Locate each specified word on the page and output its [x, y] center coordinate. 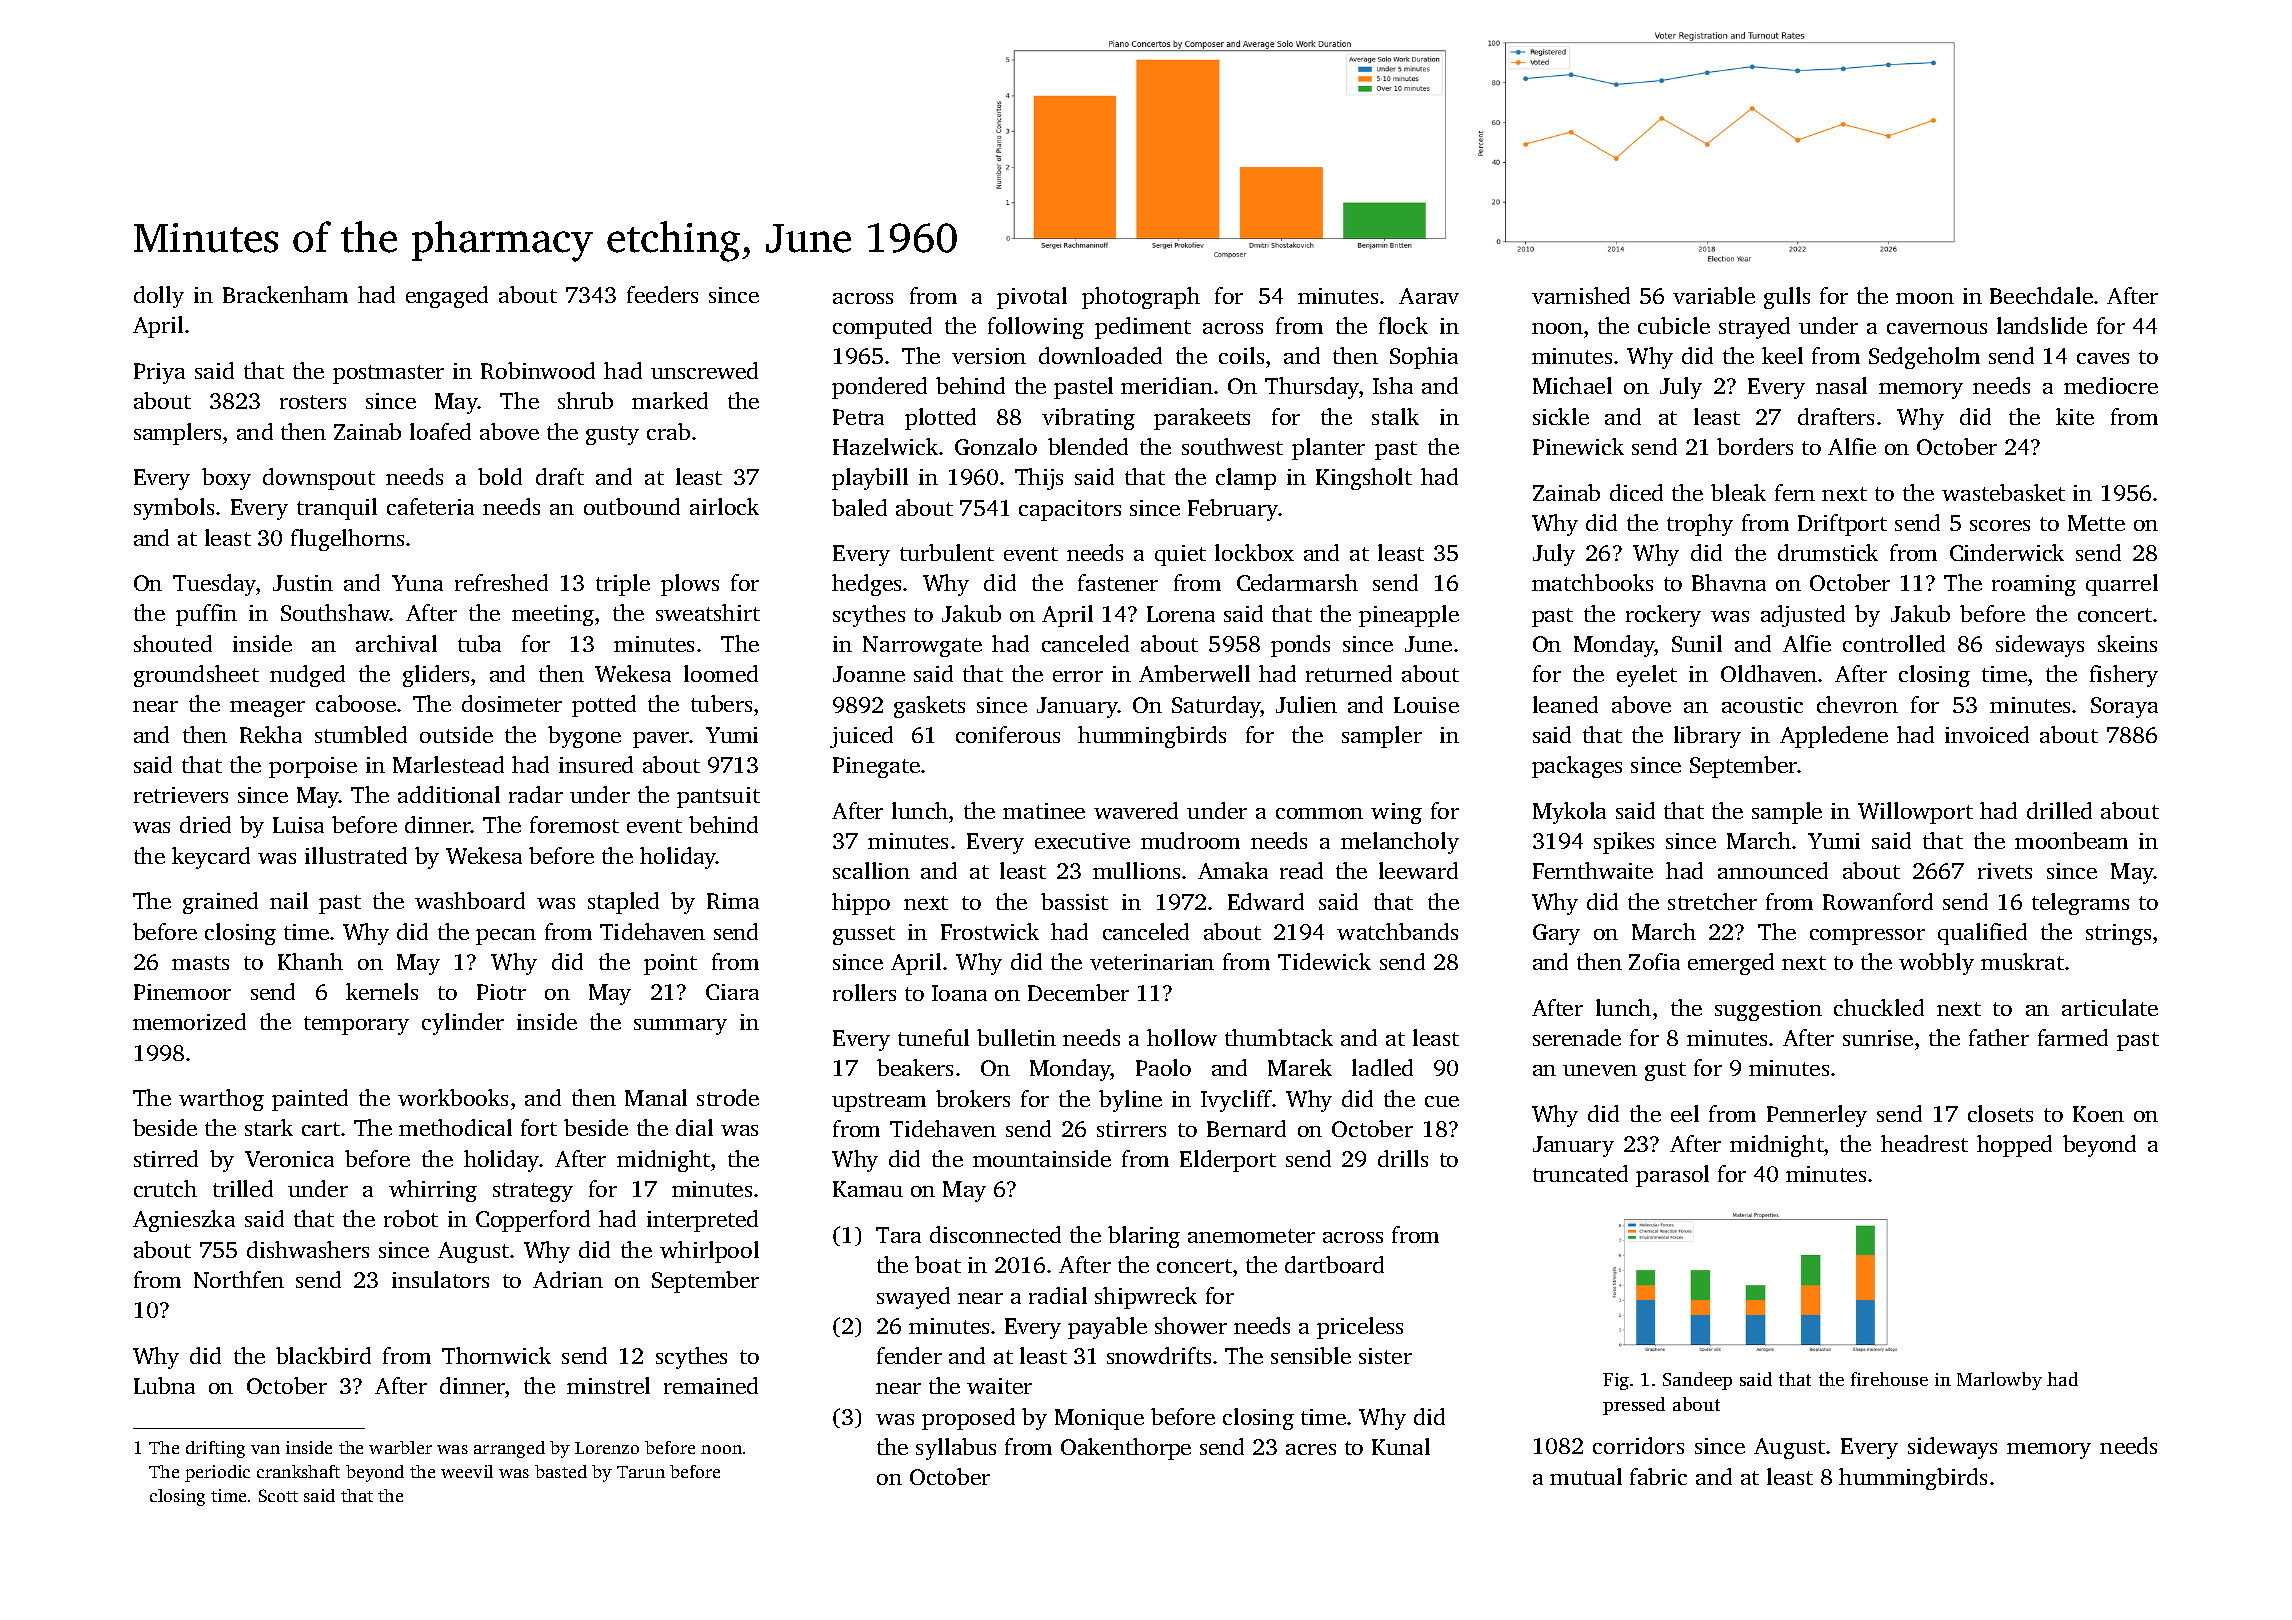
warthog [221, 1100]
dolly [159, 297]
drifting [215, 1449]
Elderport [1228, 1161]
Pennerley [1817, 1116]
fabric [1658, 1476]
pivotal [1032, 298]
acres [1311, 1449]
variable [1714, 295]
